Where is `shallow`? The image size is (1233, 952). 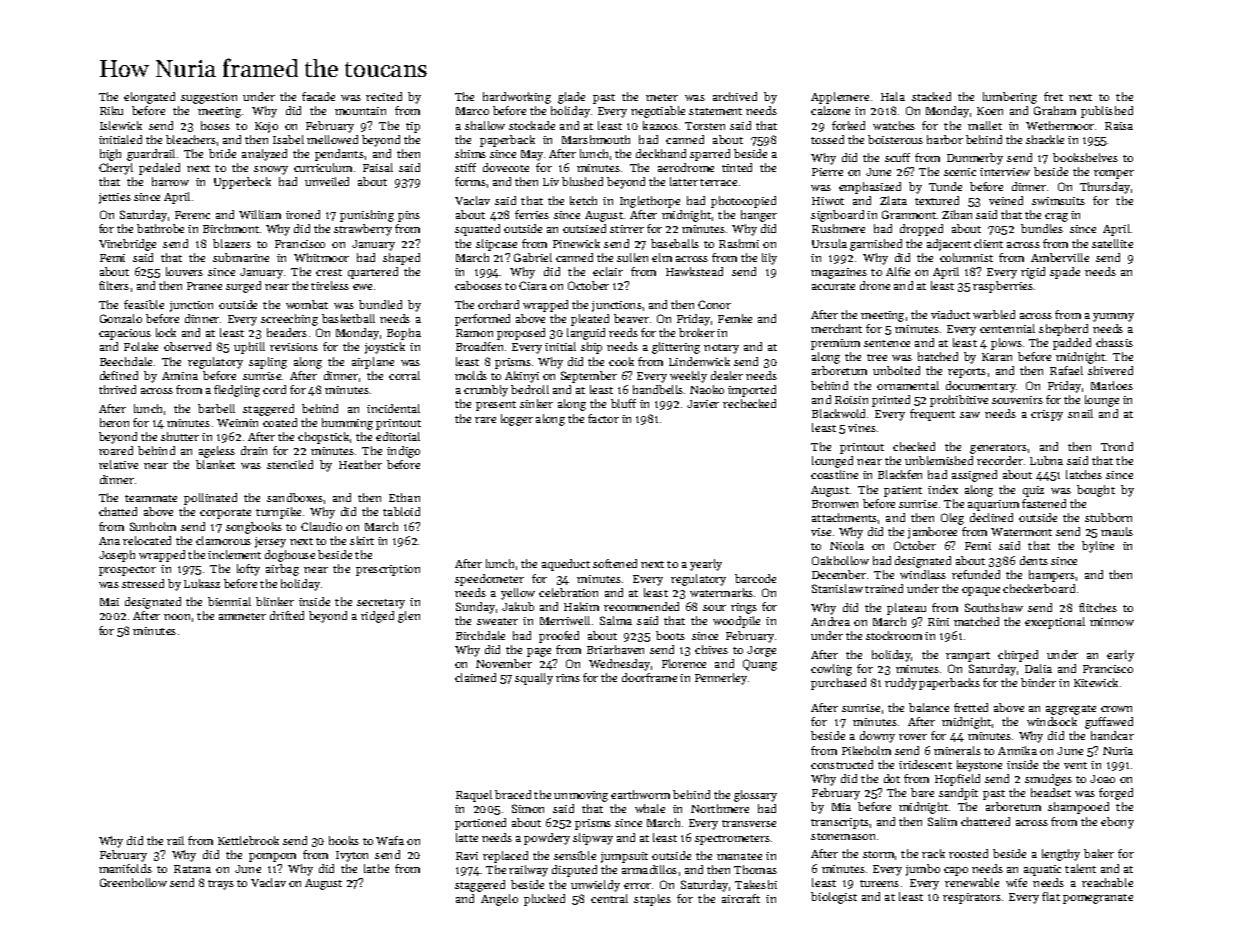
shallow is located at coordinates (485, 125).
